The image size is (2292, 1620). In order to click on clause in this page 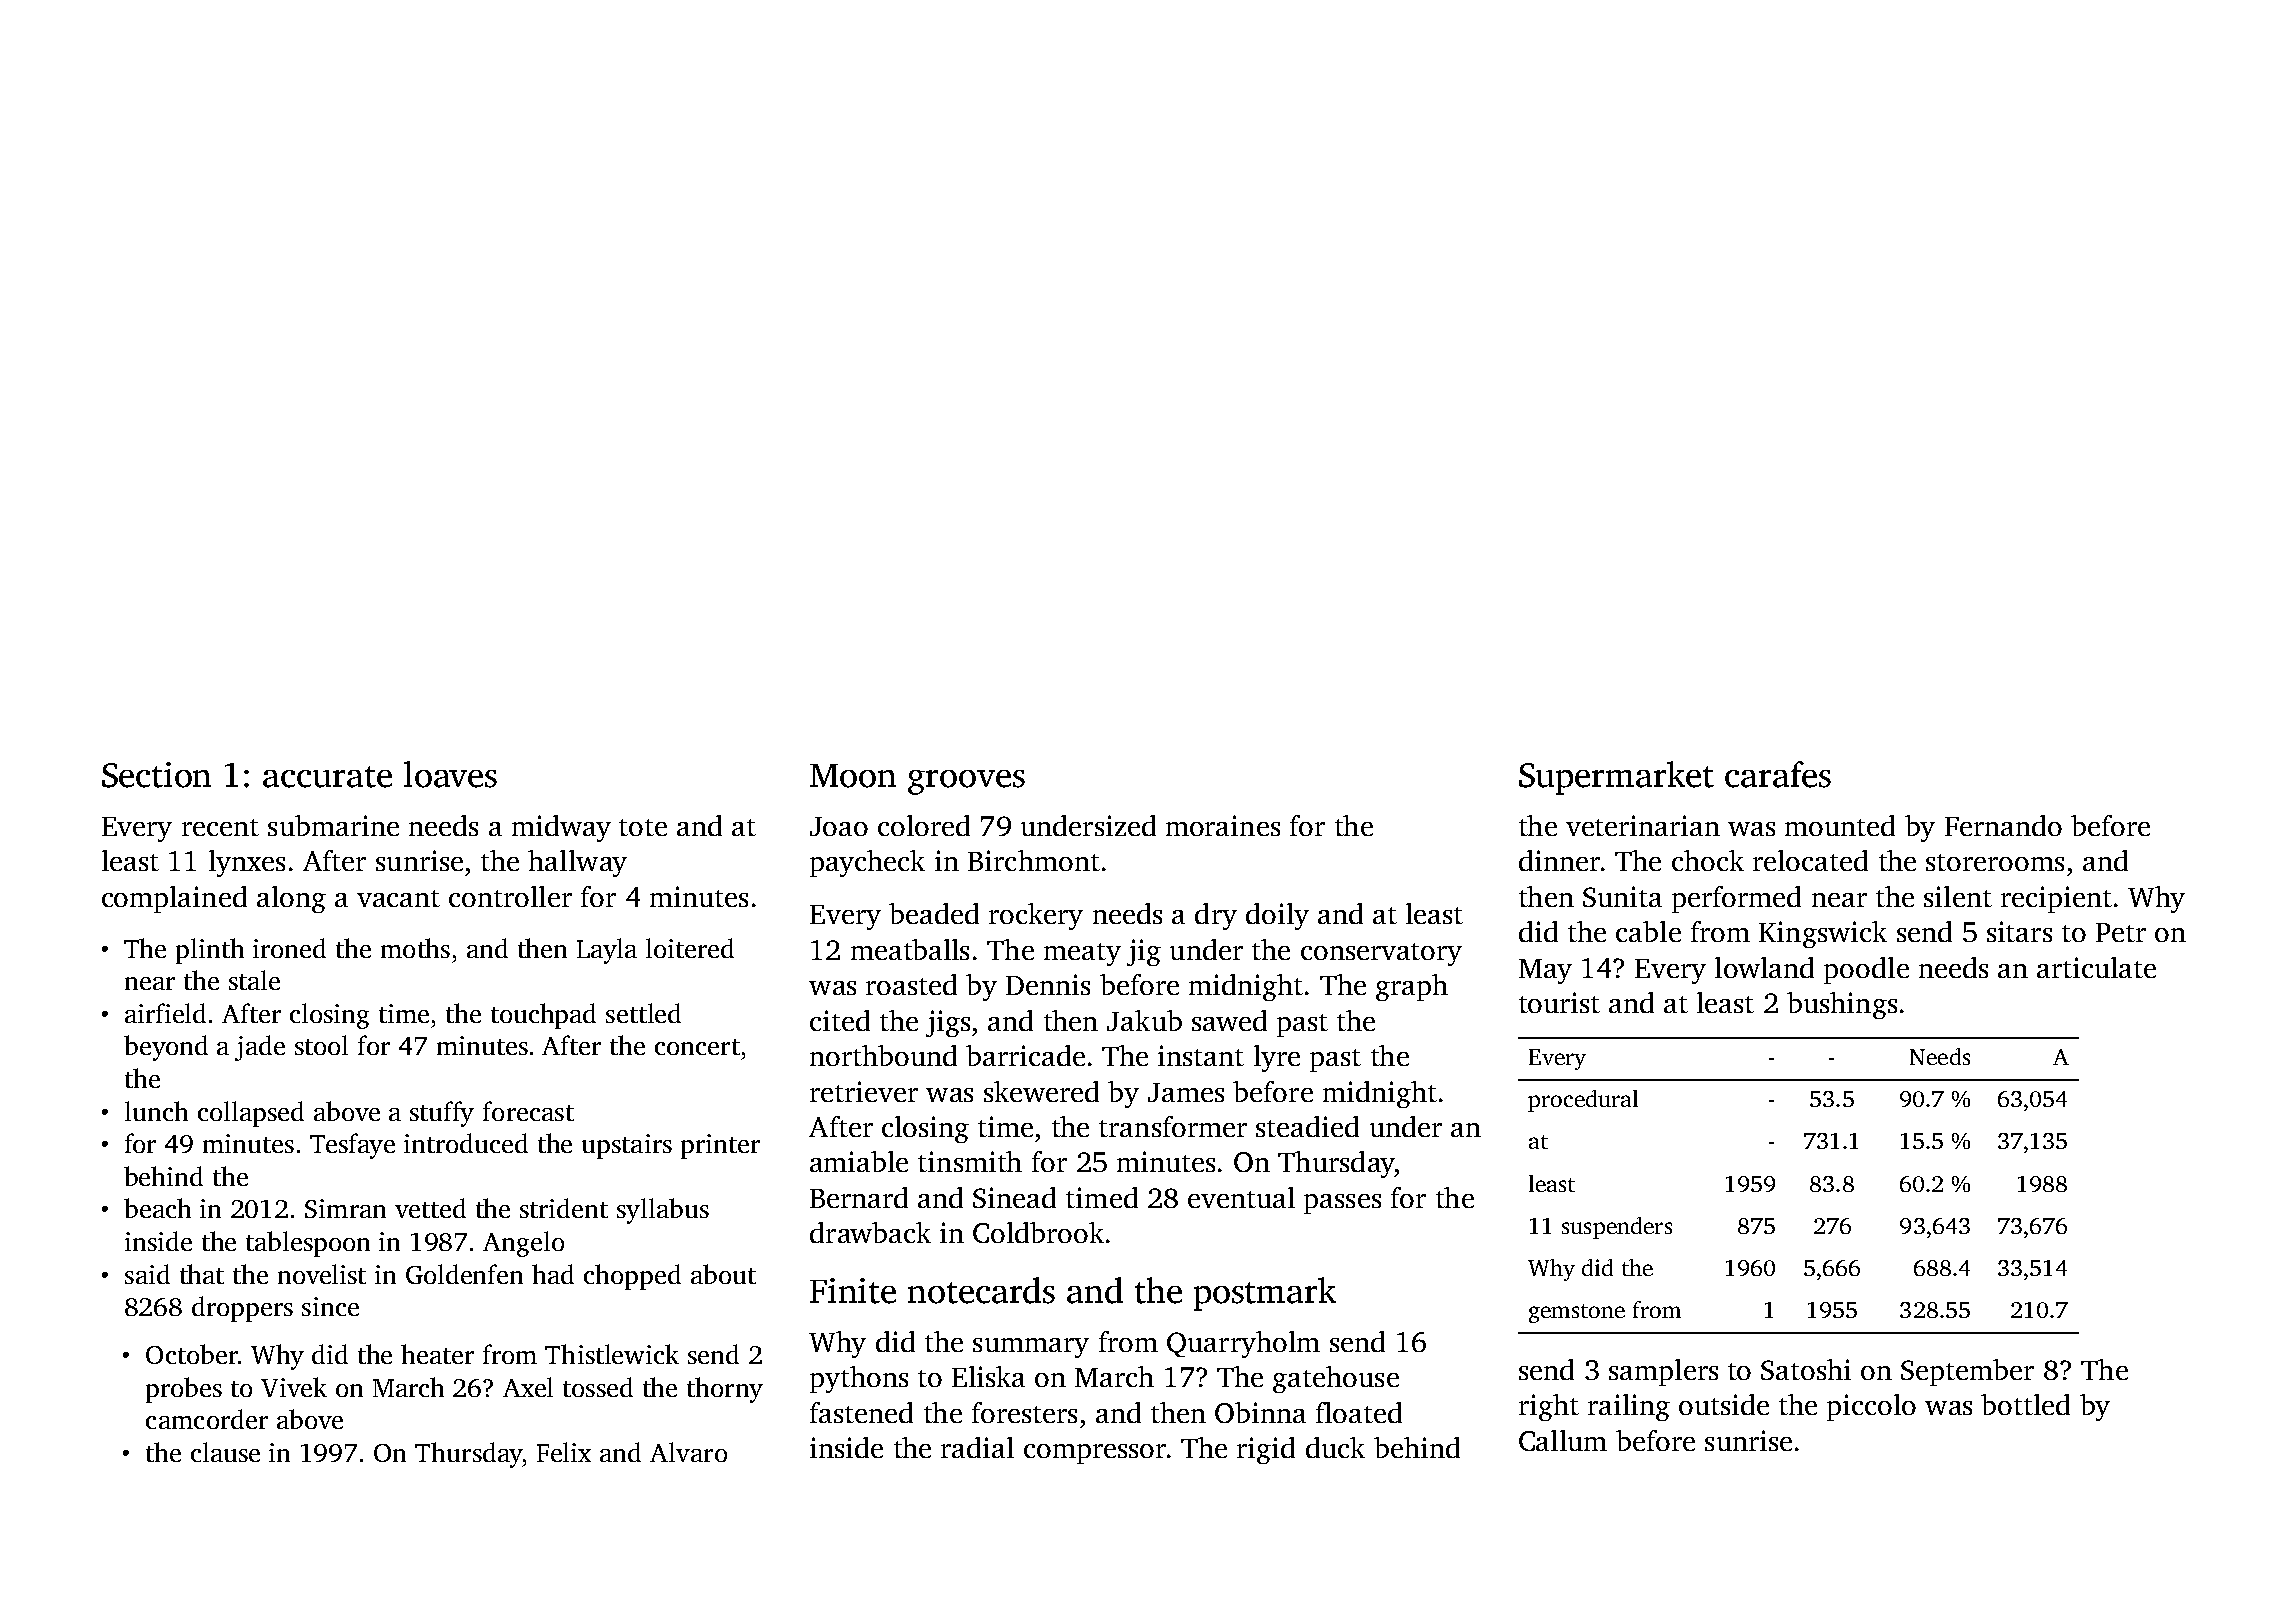, I will do `click(225, 1452)`.
